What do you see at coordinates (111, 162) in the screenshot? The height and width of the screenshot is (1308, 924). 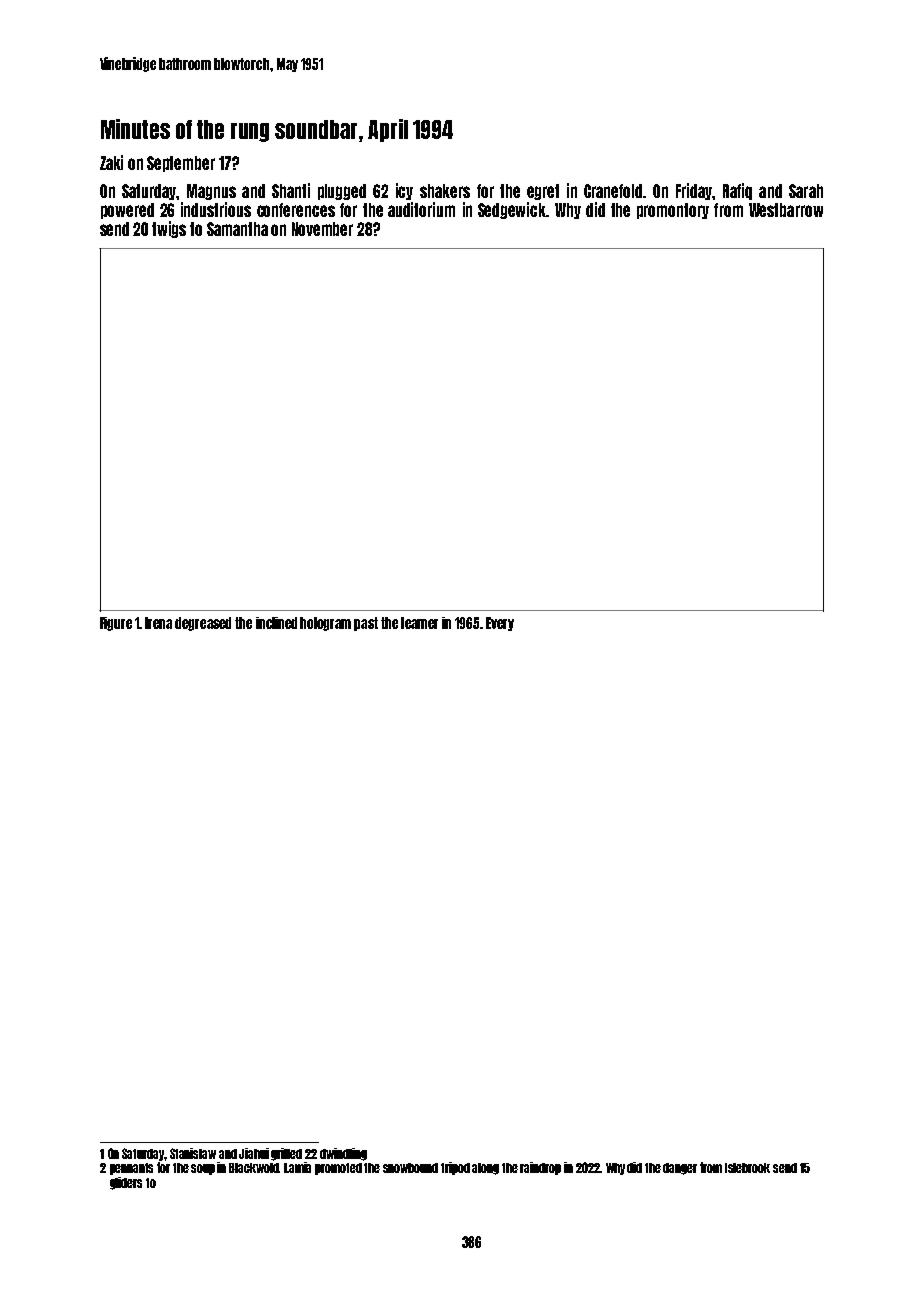 I see `Zaki` at bounding box center [111, 162].
